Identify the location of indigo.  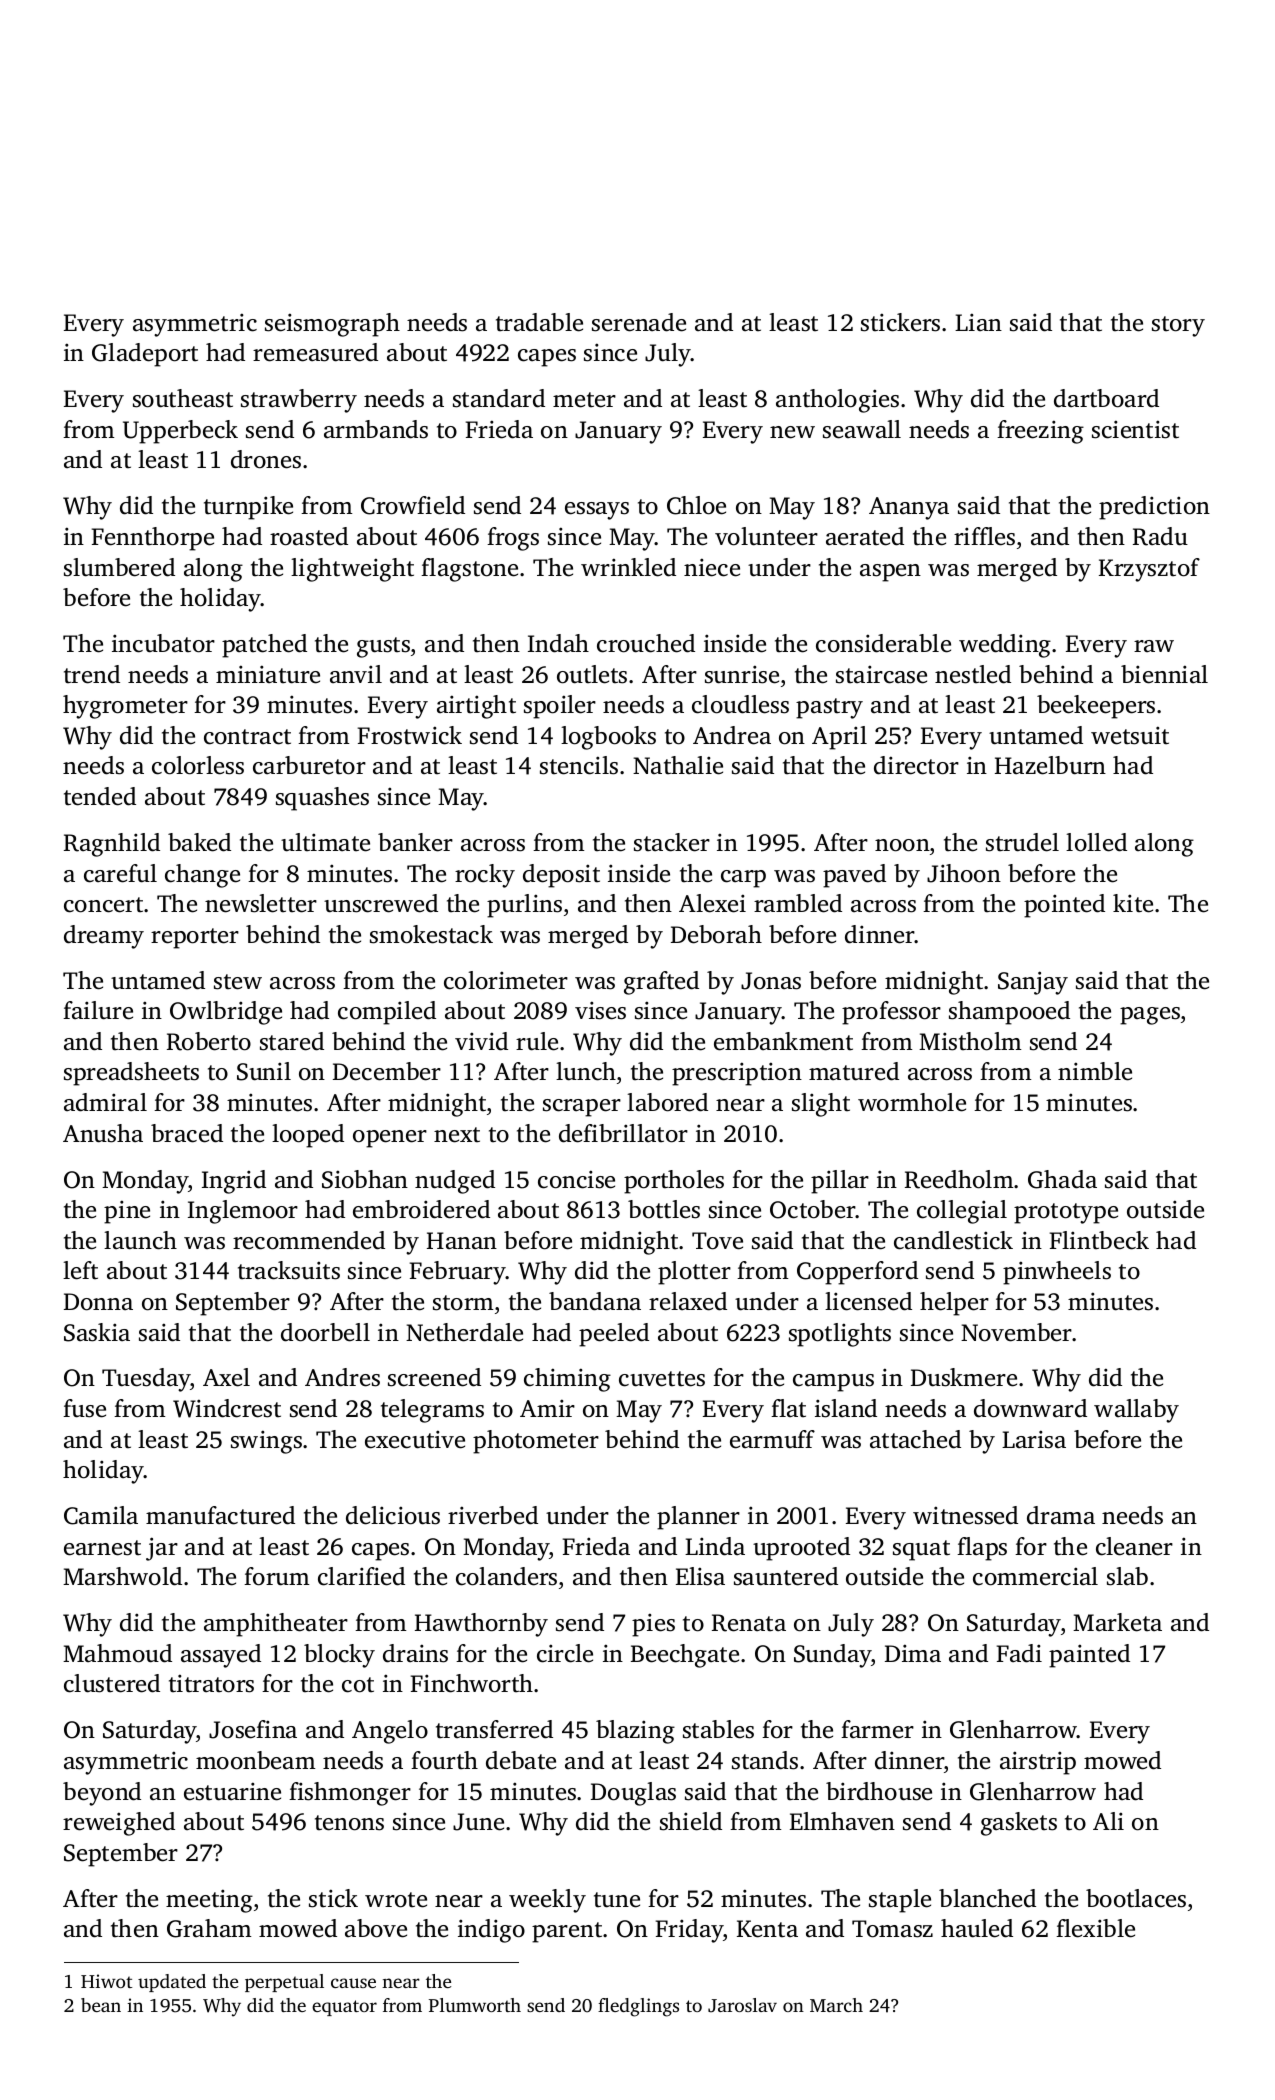
(491, 1931).
